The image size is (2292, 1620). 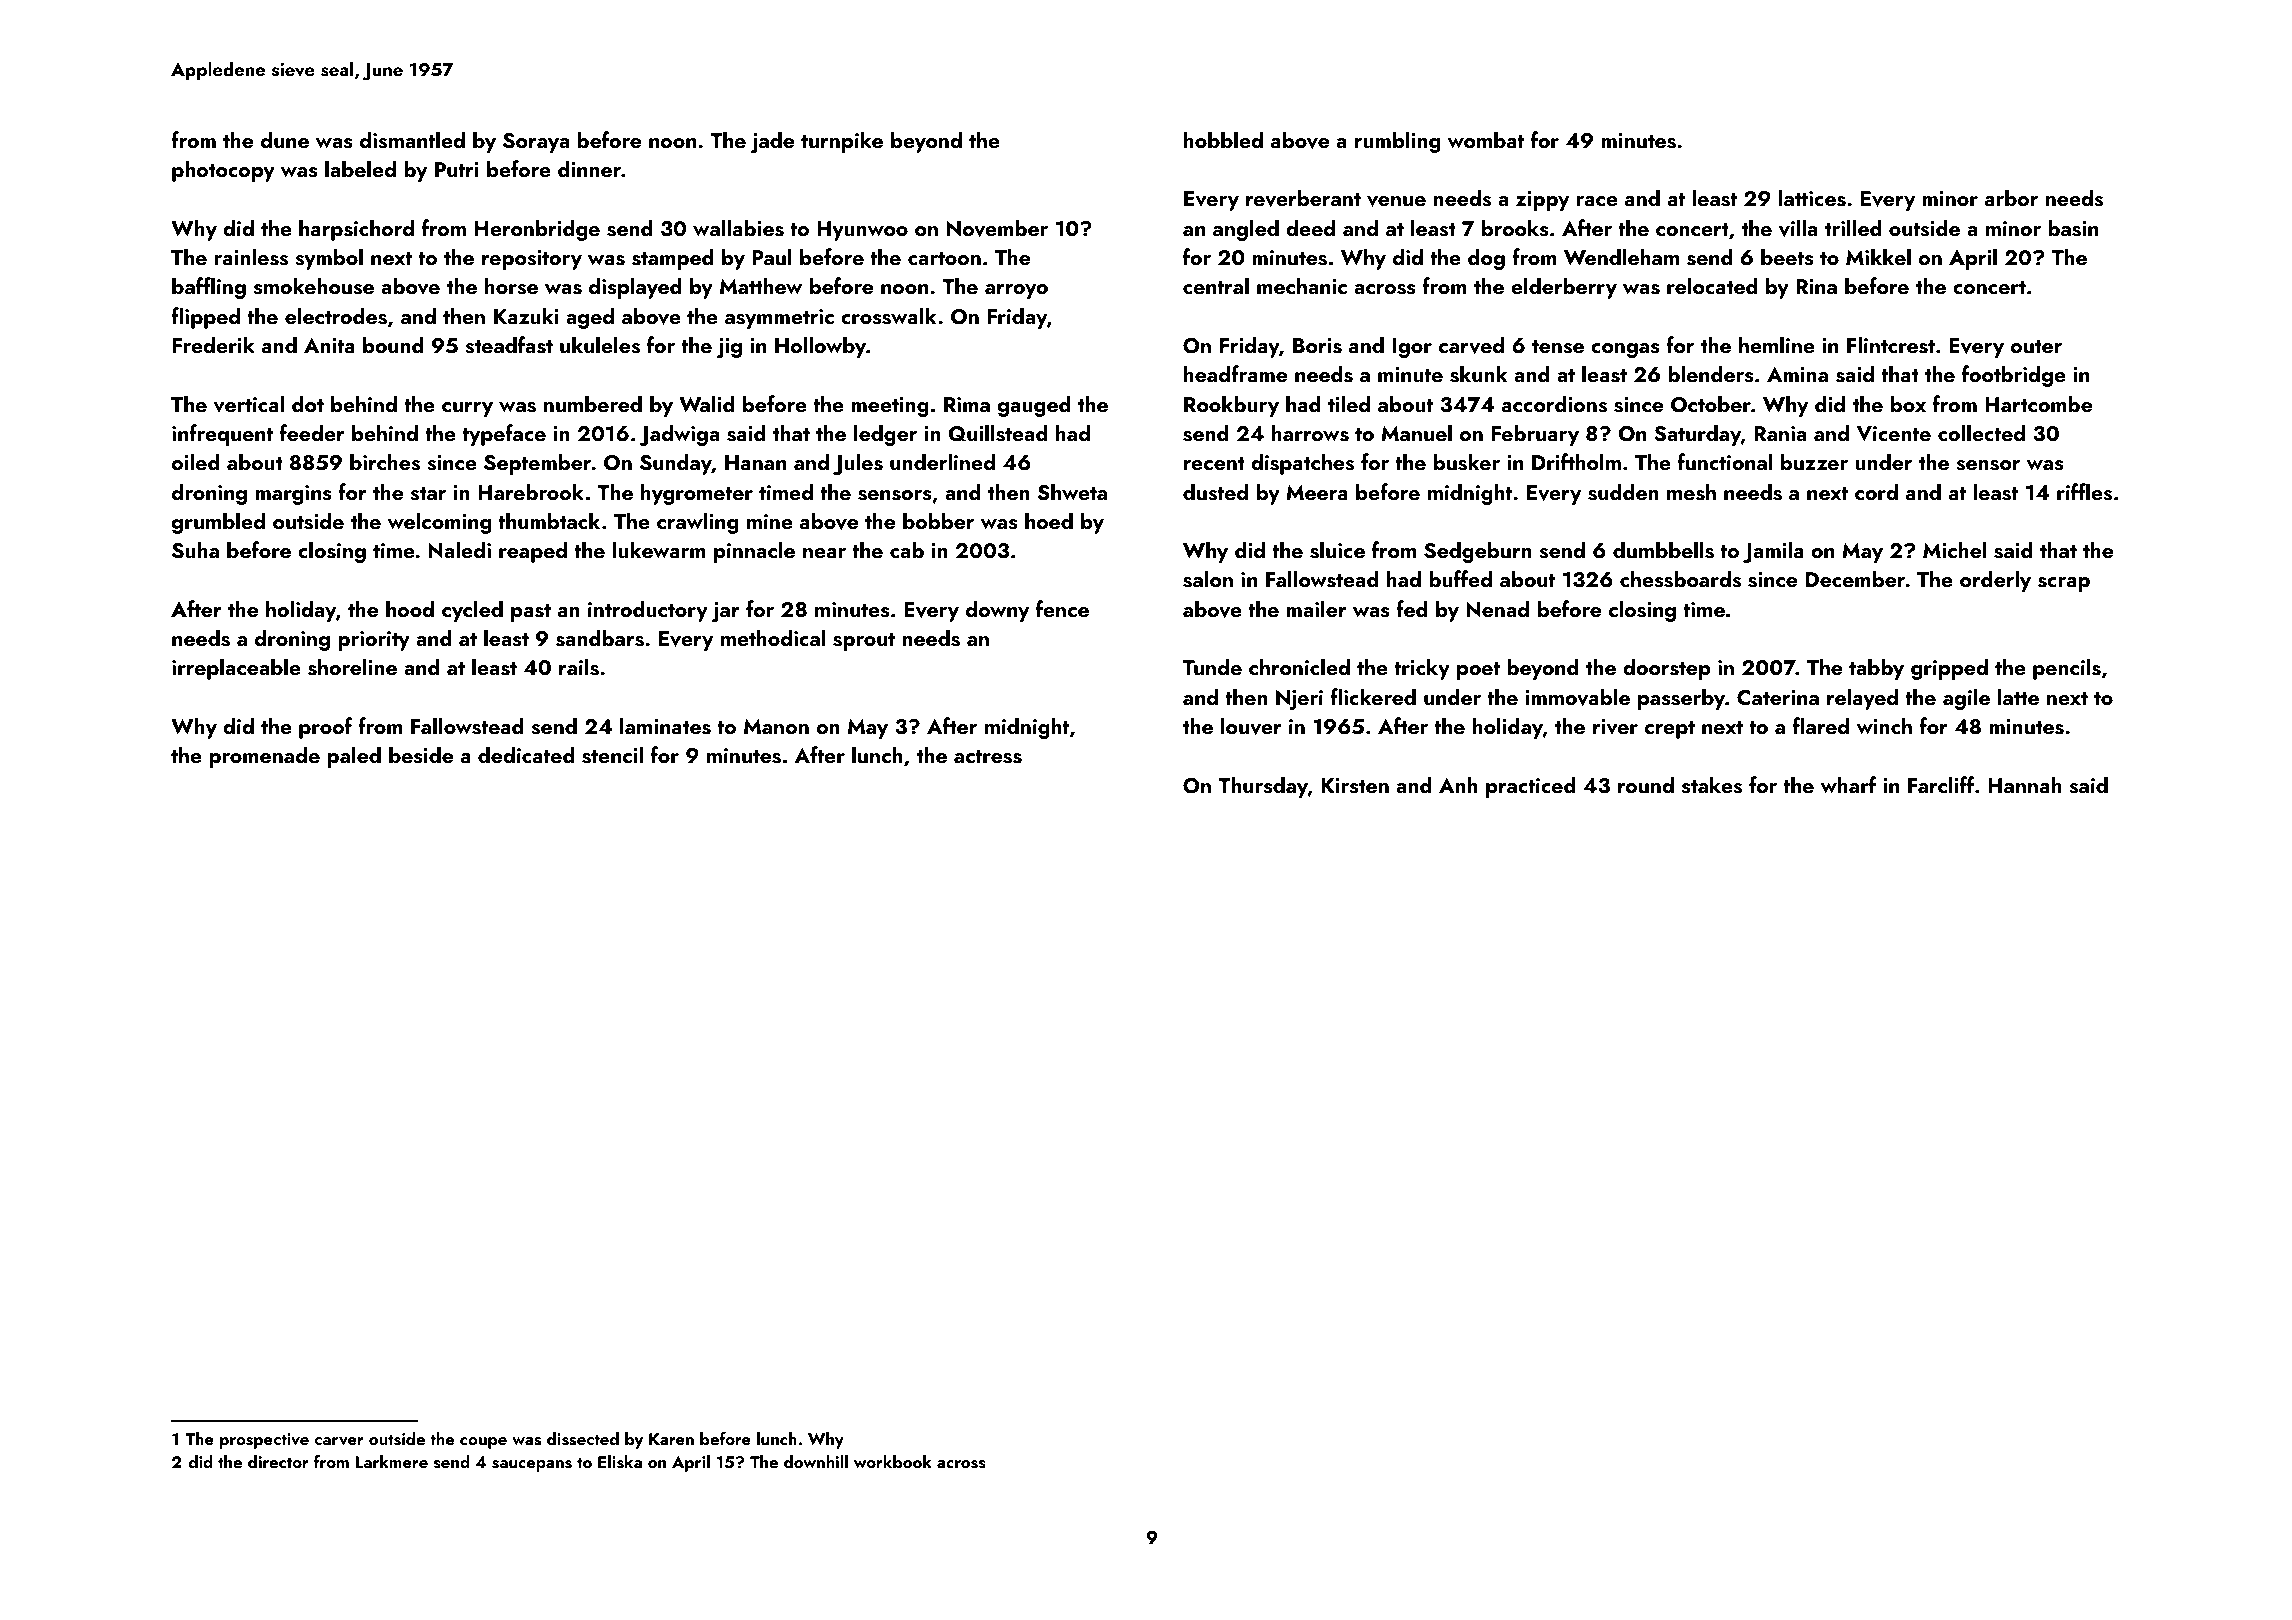 What do you see at coordinates (1680, 579) in the screenshot?
I see `chessboards` at bounding box center [1680, 579].
